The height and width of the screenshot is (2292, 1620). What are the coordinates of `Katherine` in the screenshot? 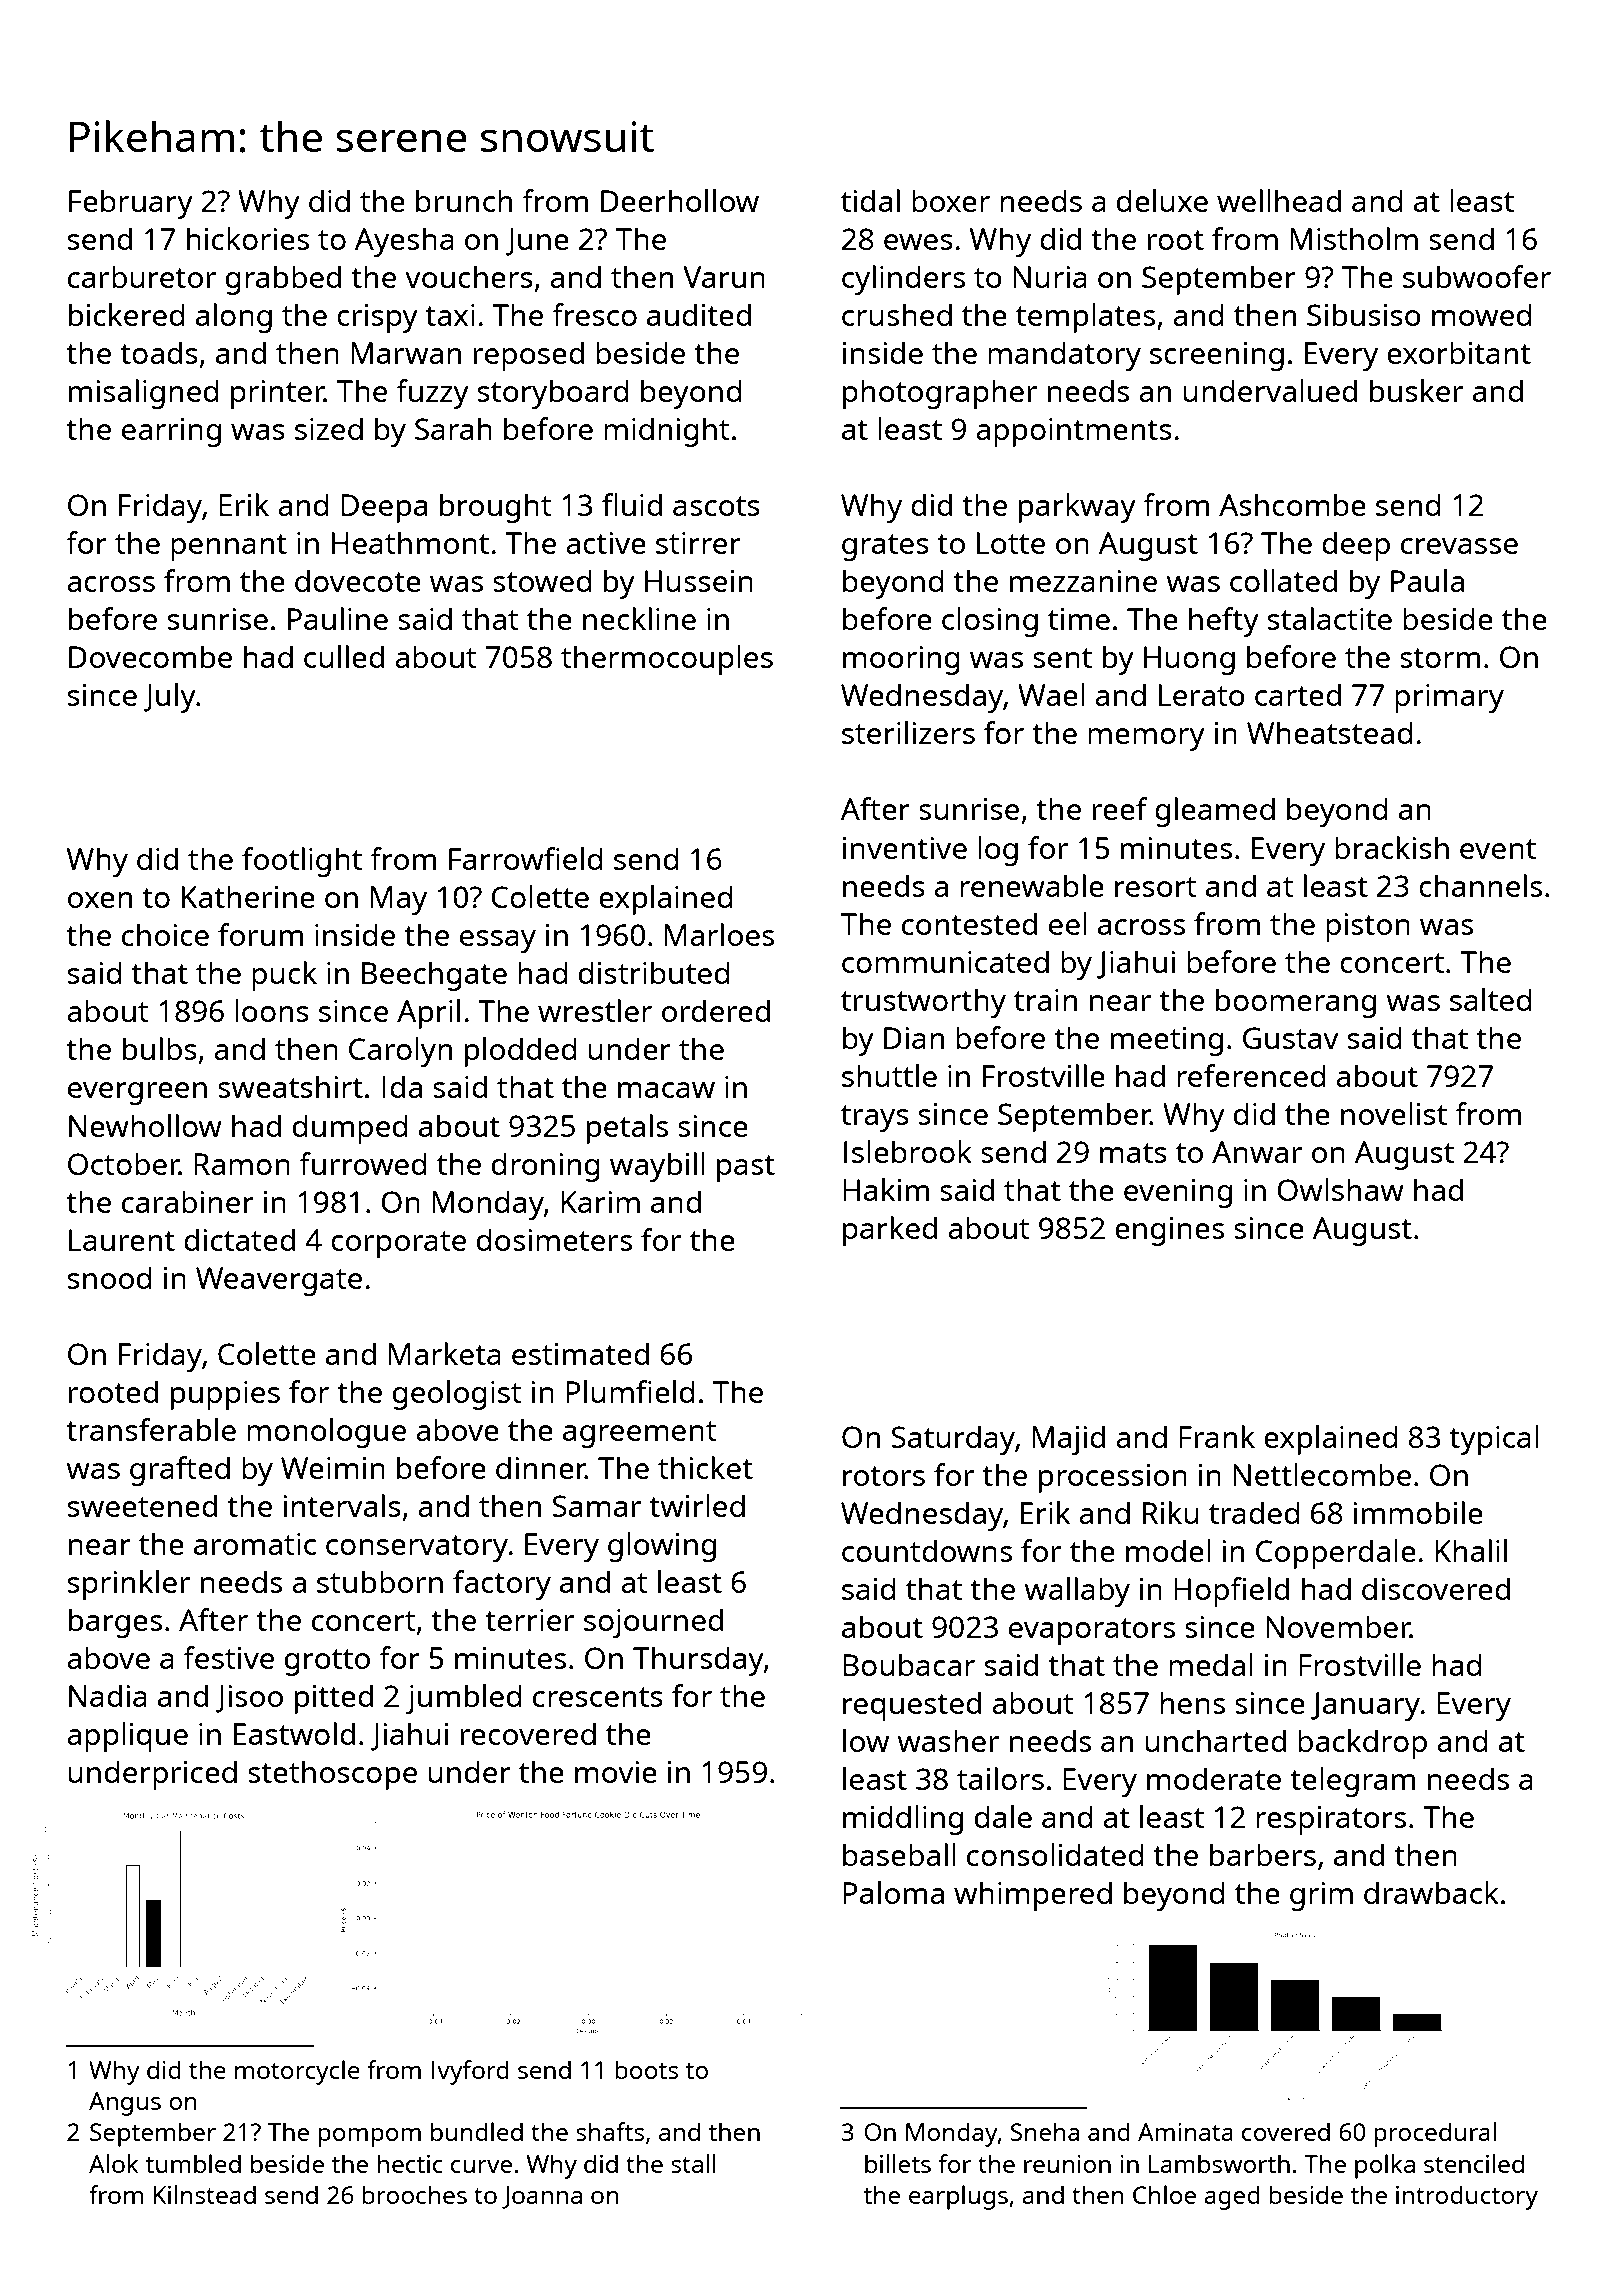 It's located at (248, 896).
